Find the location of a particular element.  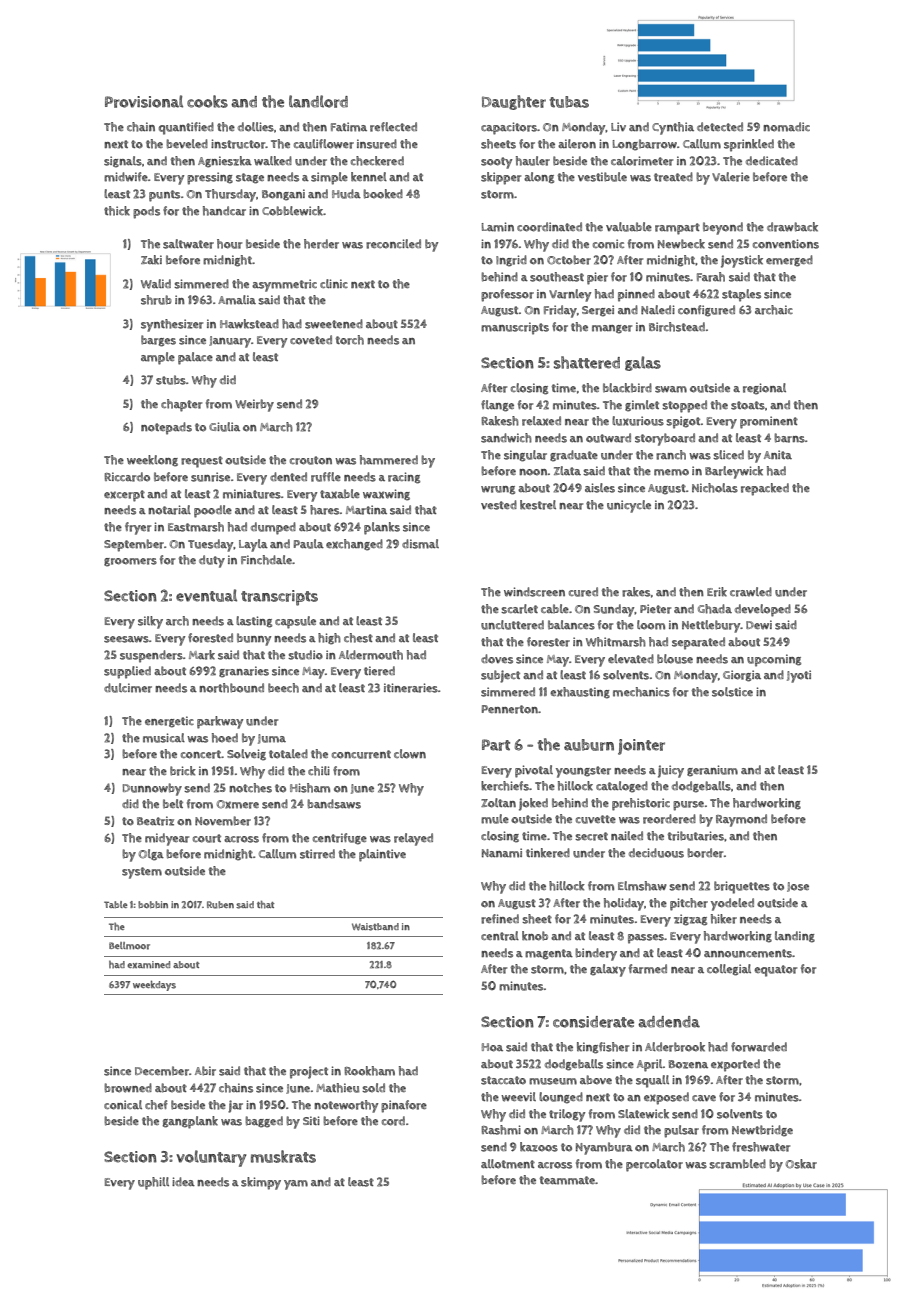

uphill is located at coordinates (153, 1183).
